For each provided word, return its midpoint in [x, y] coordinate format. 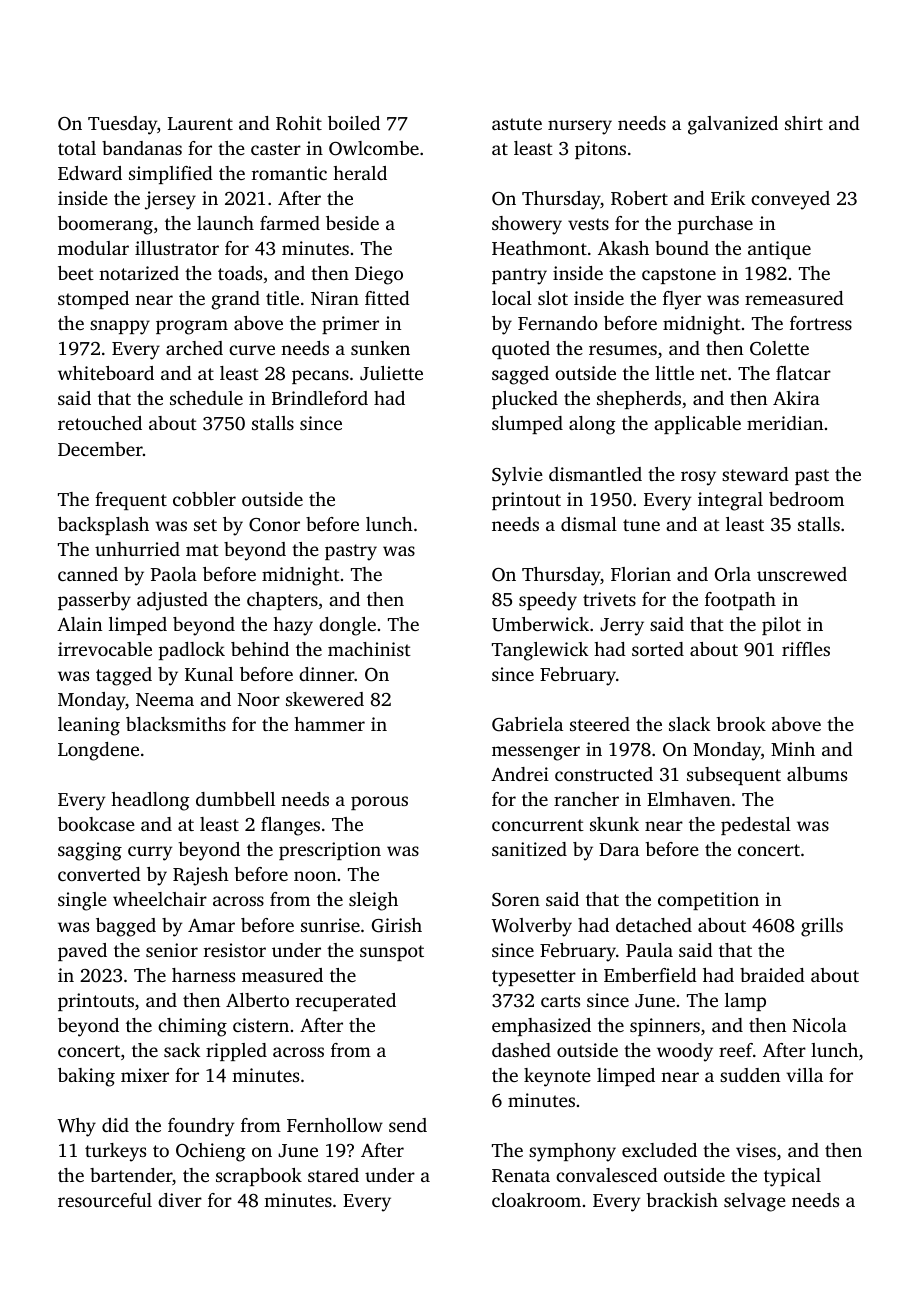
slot [553, 298]
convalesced [607, 1175]
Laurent [200, 123]
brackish [682, 1200]
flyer [682, 300]
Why [76, 1127]
